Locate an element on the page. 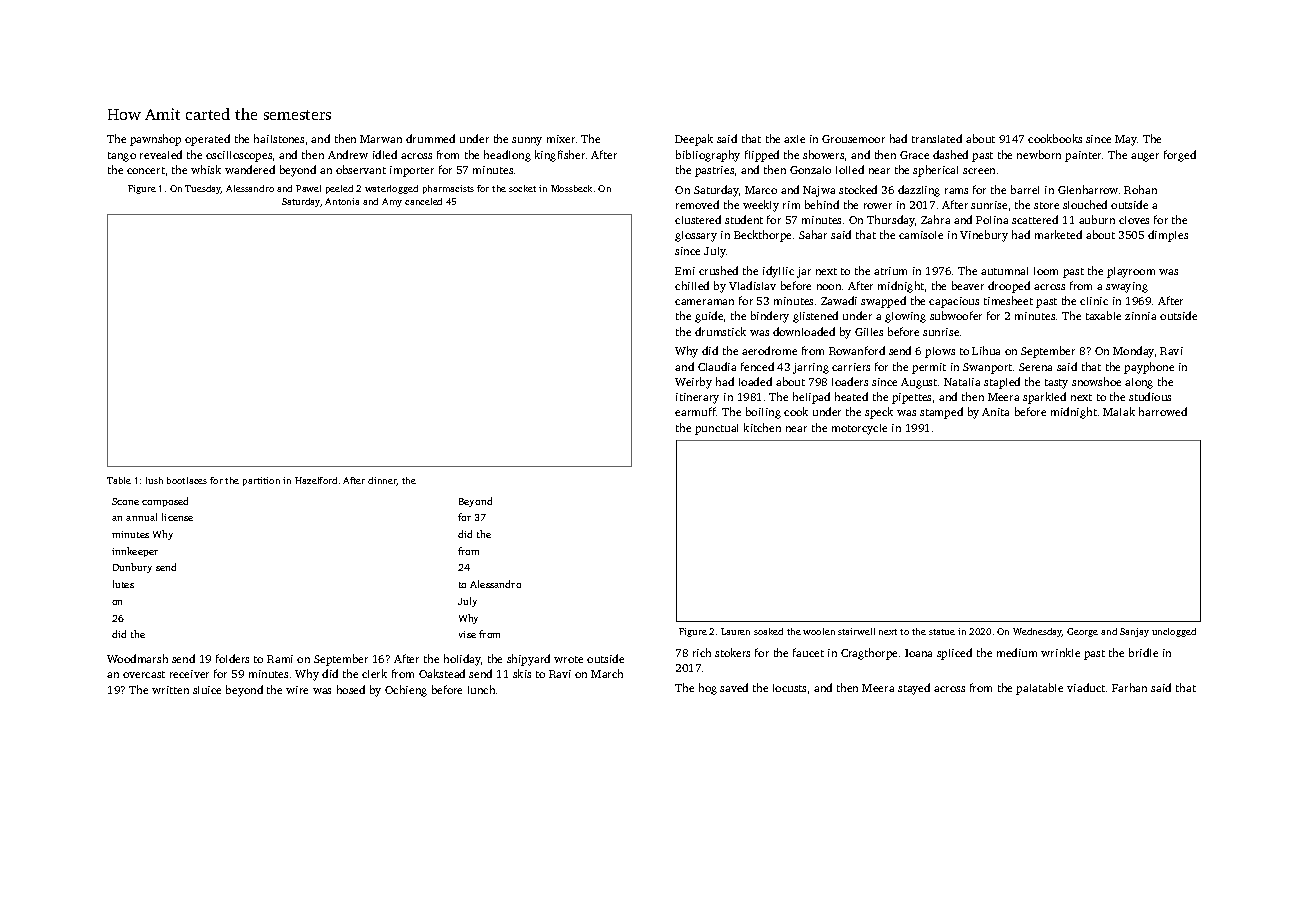 The width and height of the image is (1308, 924). motorcycle is located at coordinates (859, 429).
